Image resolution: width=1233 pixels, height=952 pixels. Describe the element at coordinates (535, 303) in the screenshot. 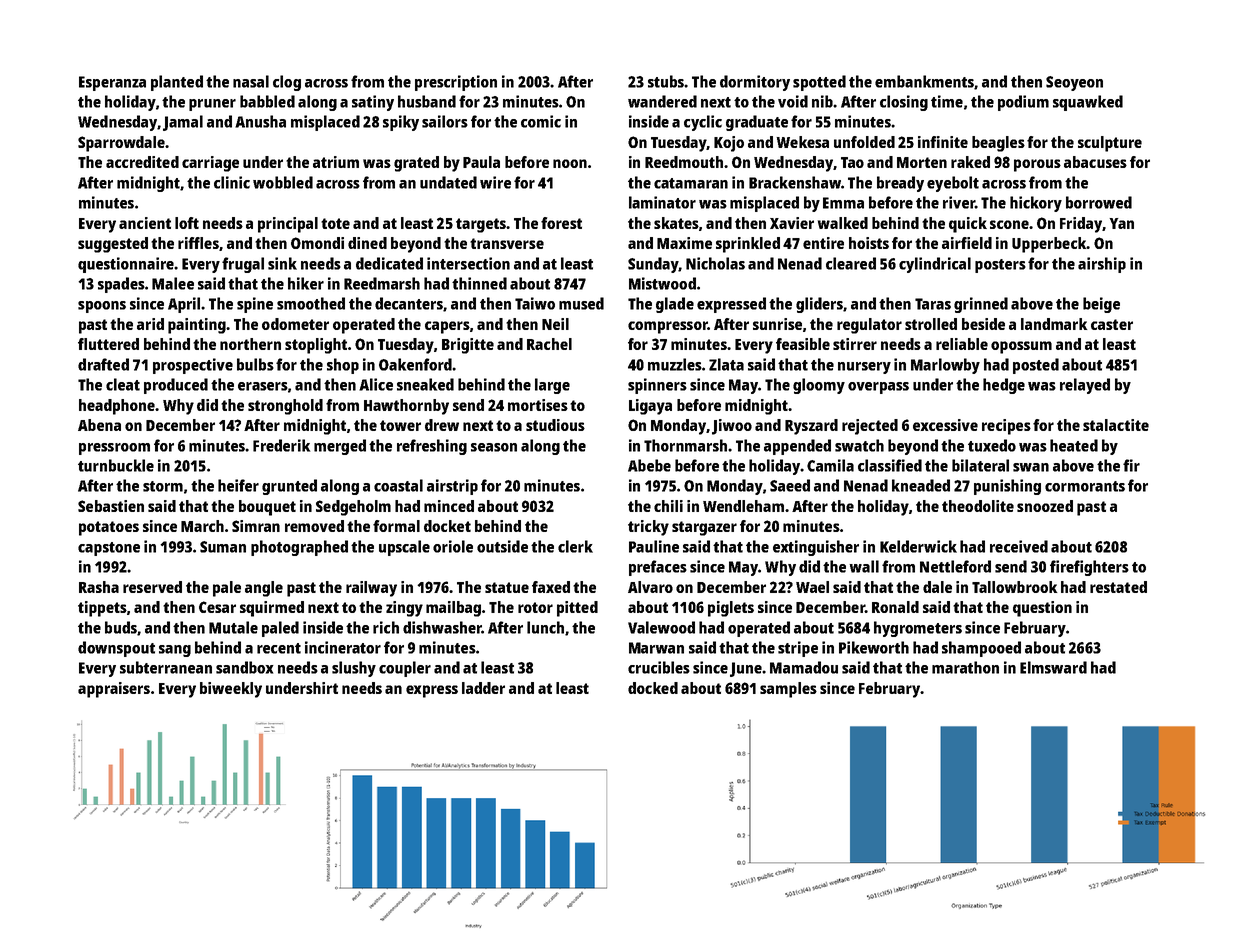

I see `Taiwo` at that location.
